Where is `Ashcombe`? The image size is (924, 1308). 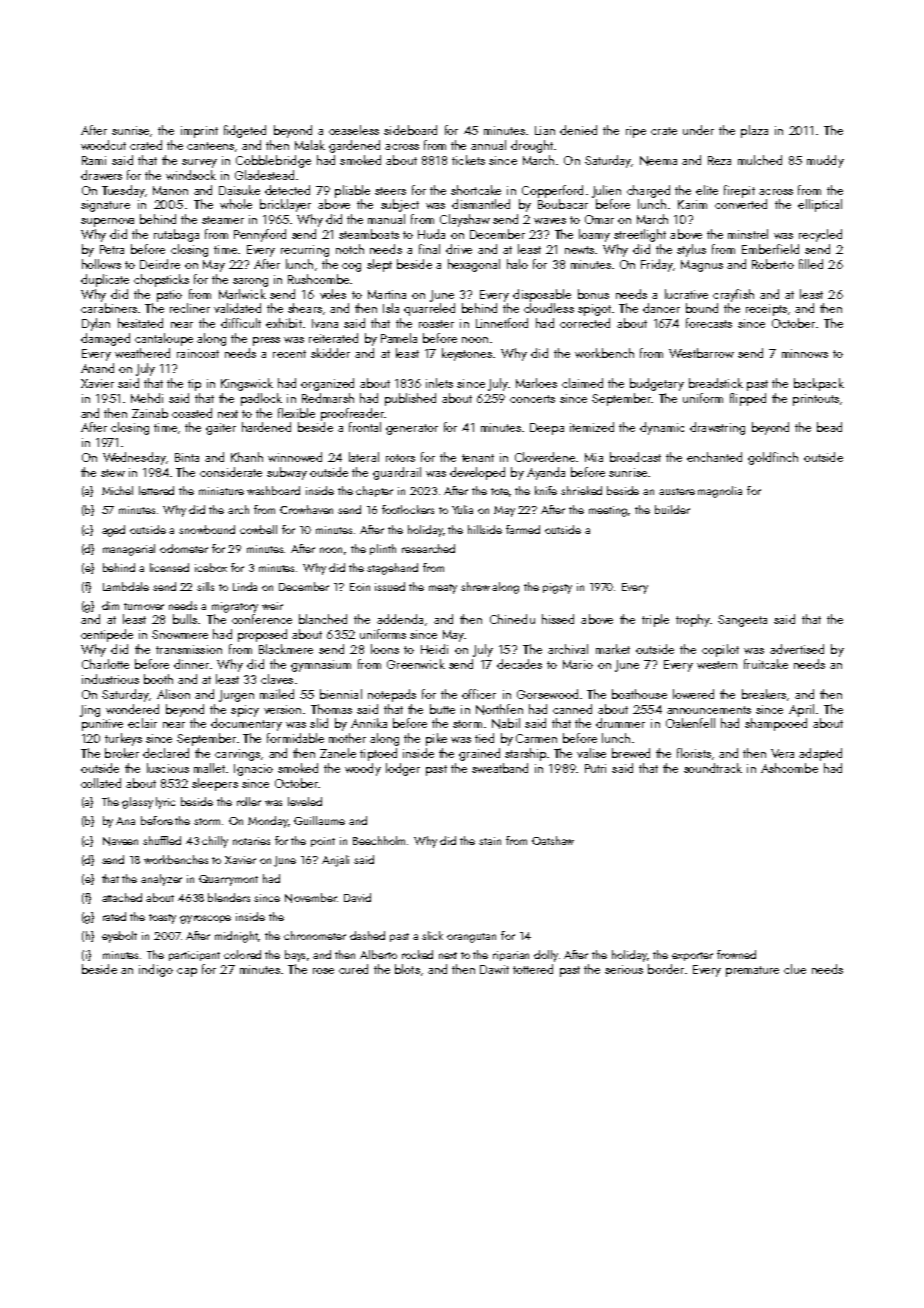
Ashcombe is located at coordinates (789, 768).
